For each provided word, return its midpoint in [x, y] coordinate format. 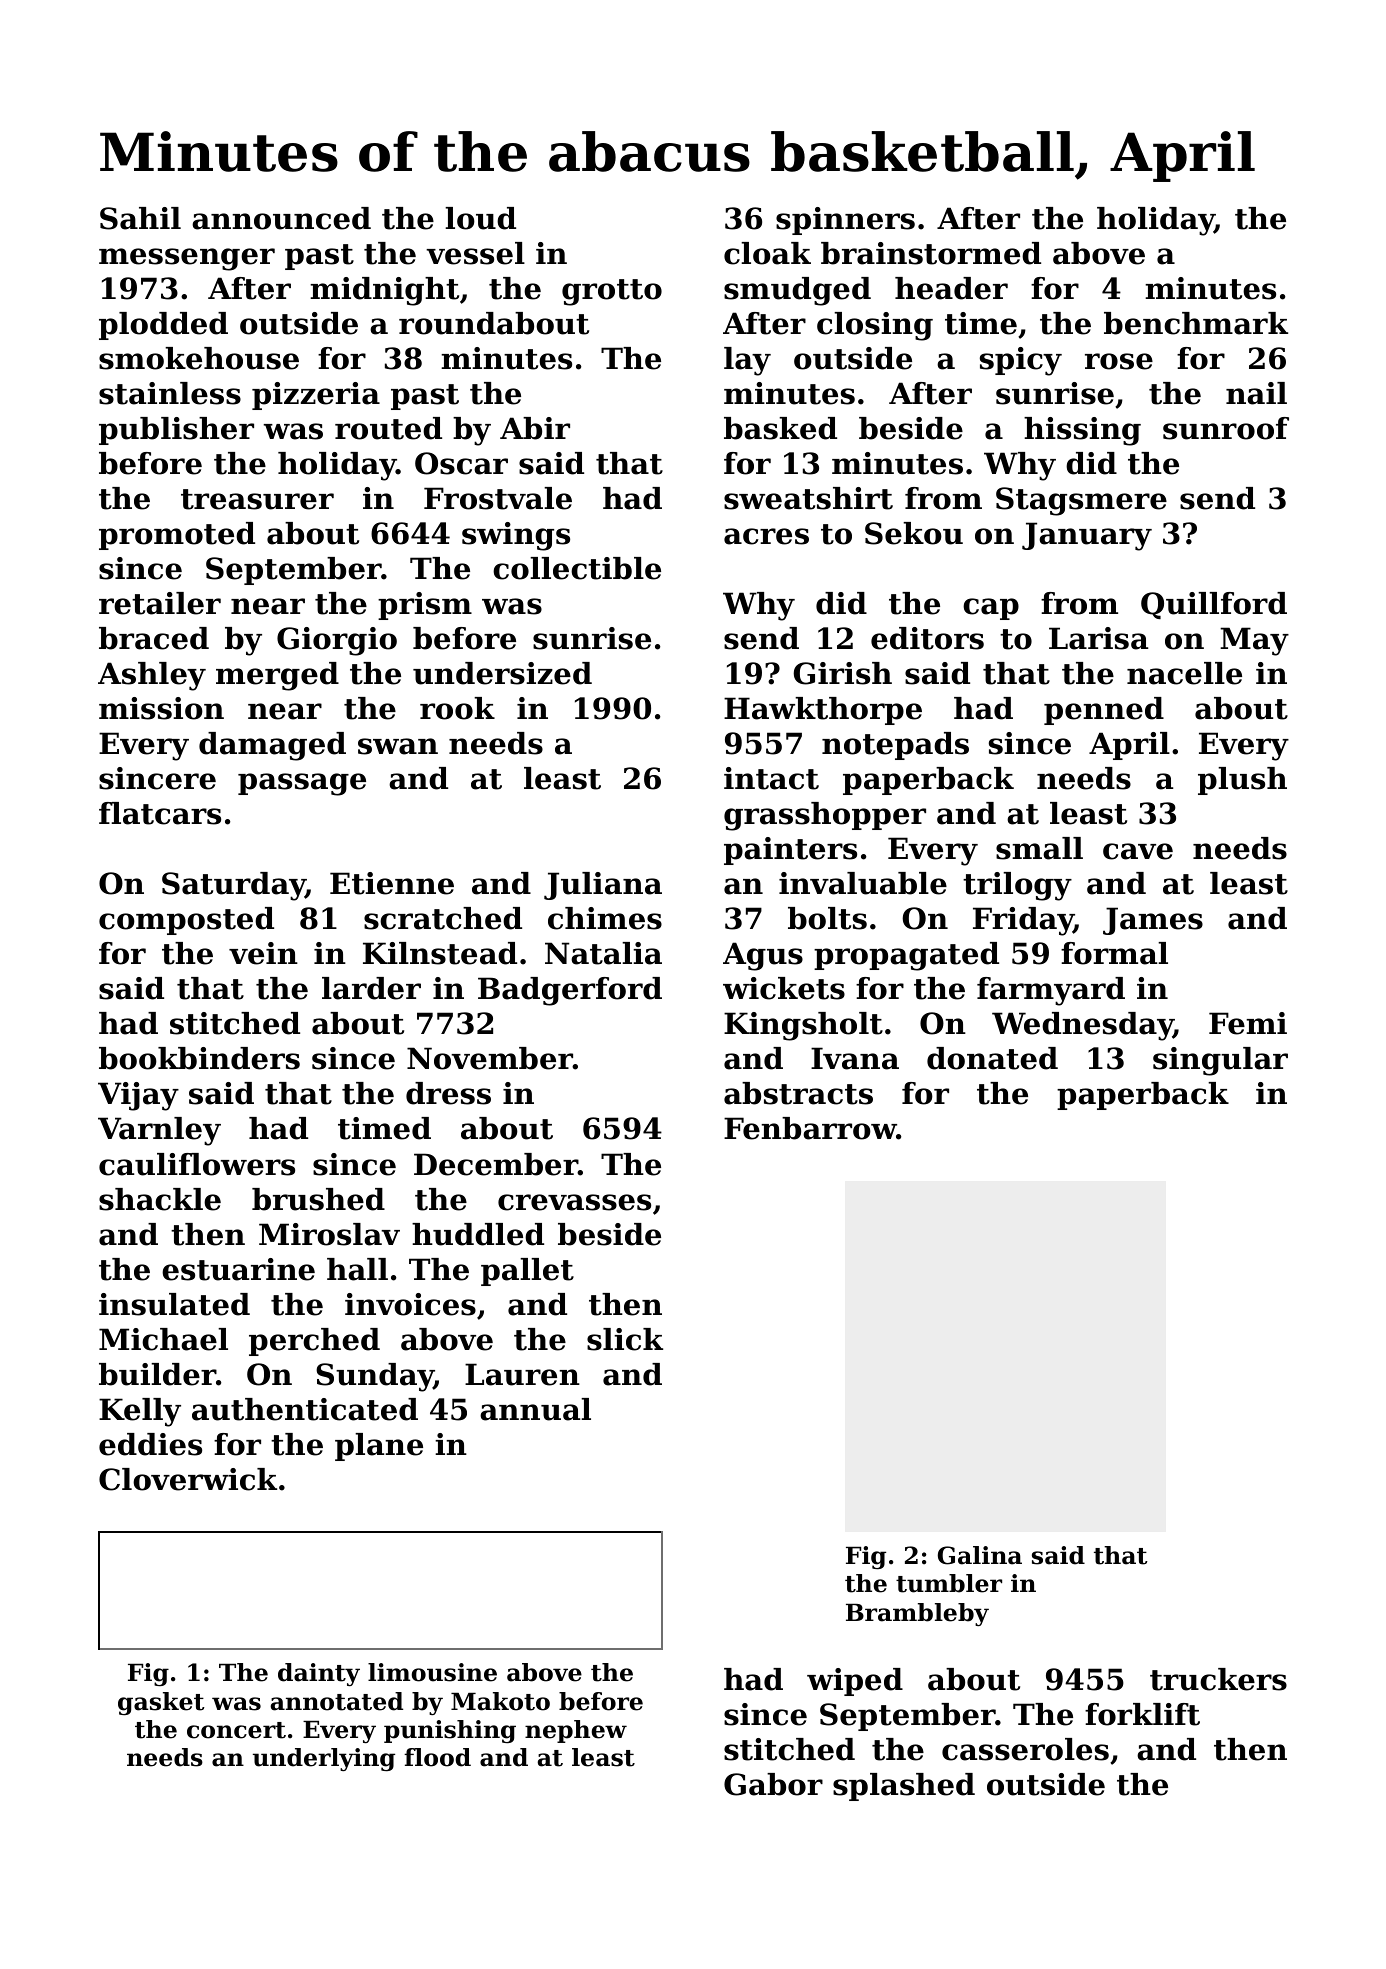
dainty [319, 1674]
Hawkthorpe [823, 711]
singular [1220, 1061]
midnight [384, 291]
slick [625, 1339]
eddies [150, 1444]
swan [398, 746]
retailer [160, 603]
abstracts [798, 1093]
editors [927, 638]
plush [1242, 781]
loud [480, 218]
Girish [842, 673]
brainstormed [931, 253]
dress [448, 1093]
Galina [980, 1555]
